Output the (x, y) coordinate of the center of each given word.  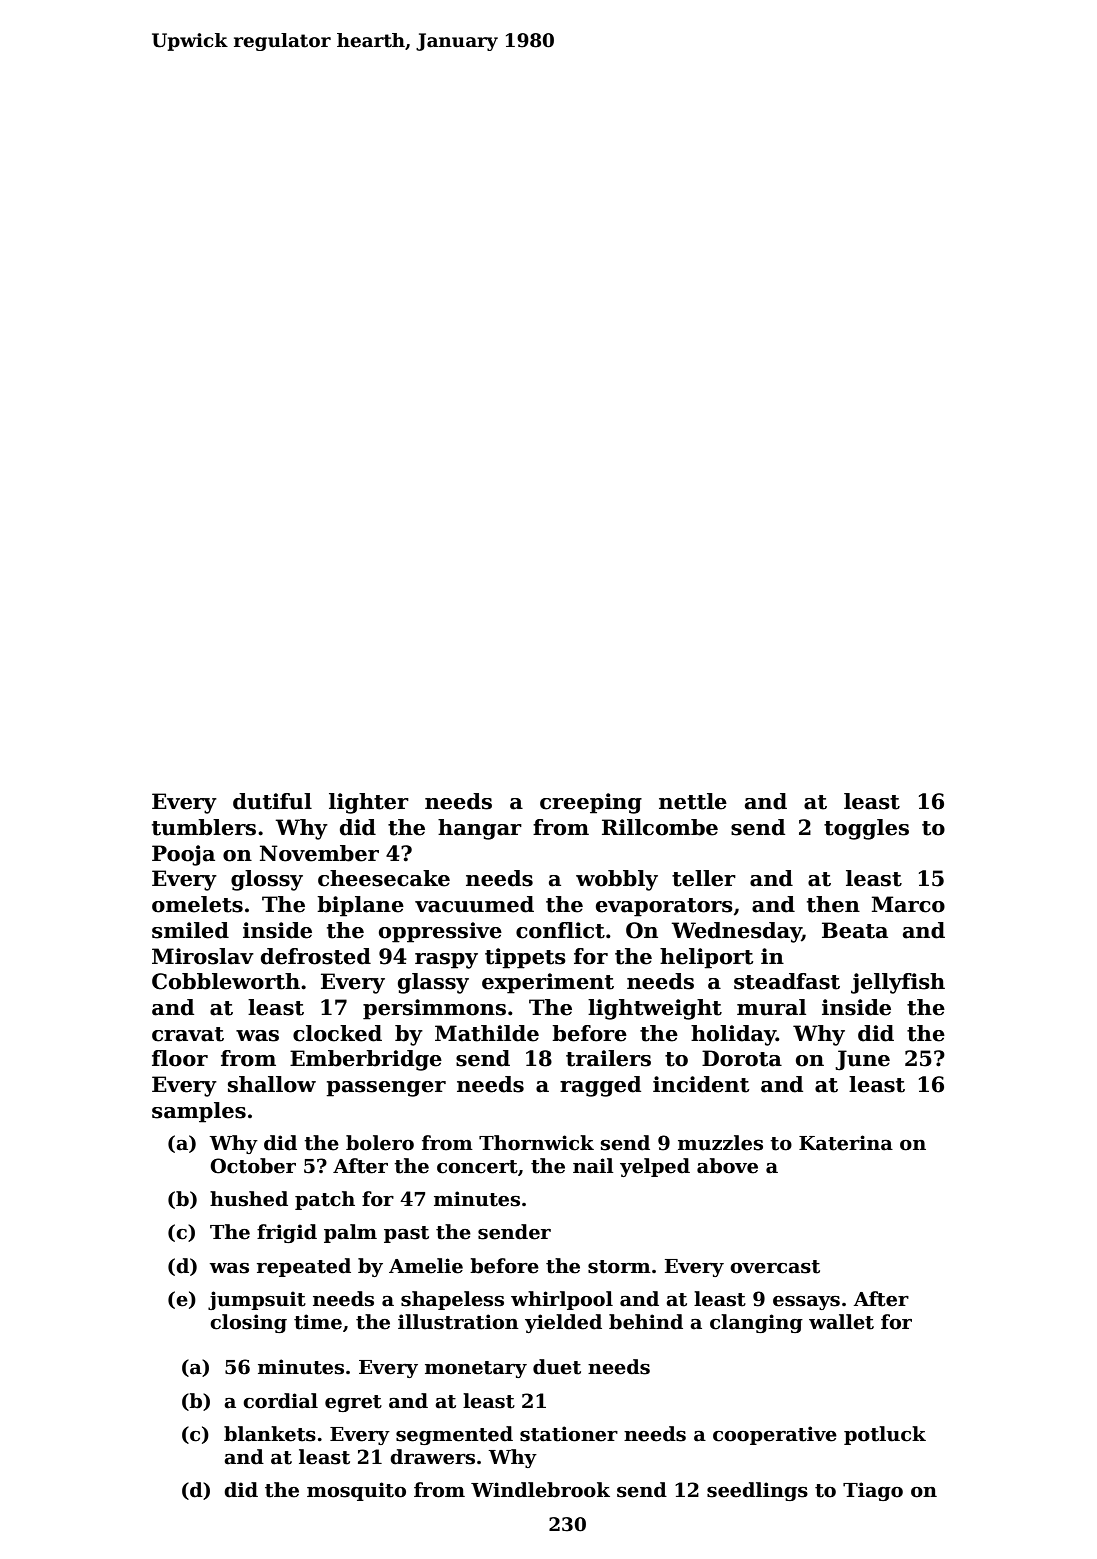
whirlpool (562, 1300)
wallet (841, 1322)
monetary (476, 1369)
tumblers (204, 827)
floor (180, 1058)
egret (353, 1403)
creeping (591, 803)
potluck (885, 1435)
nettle (693, 801)
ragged (600, 1086)
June (862, 1060)
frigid (287, 1233)
